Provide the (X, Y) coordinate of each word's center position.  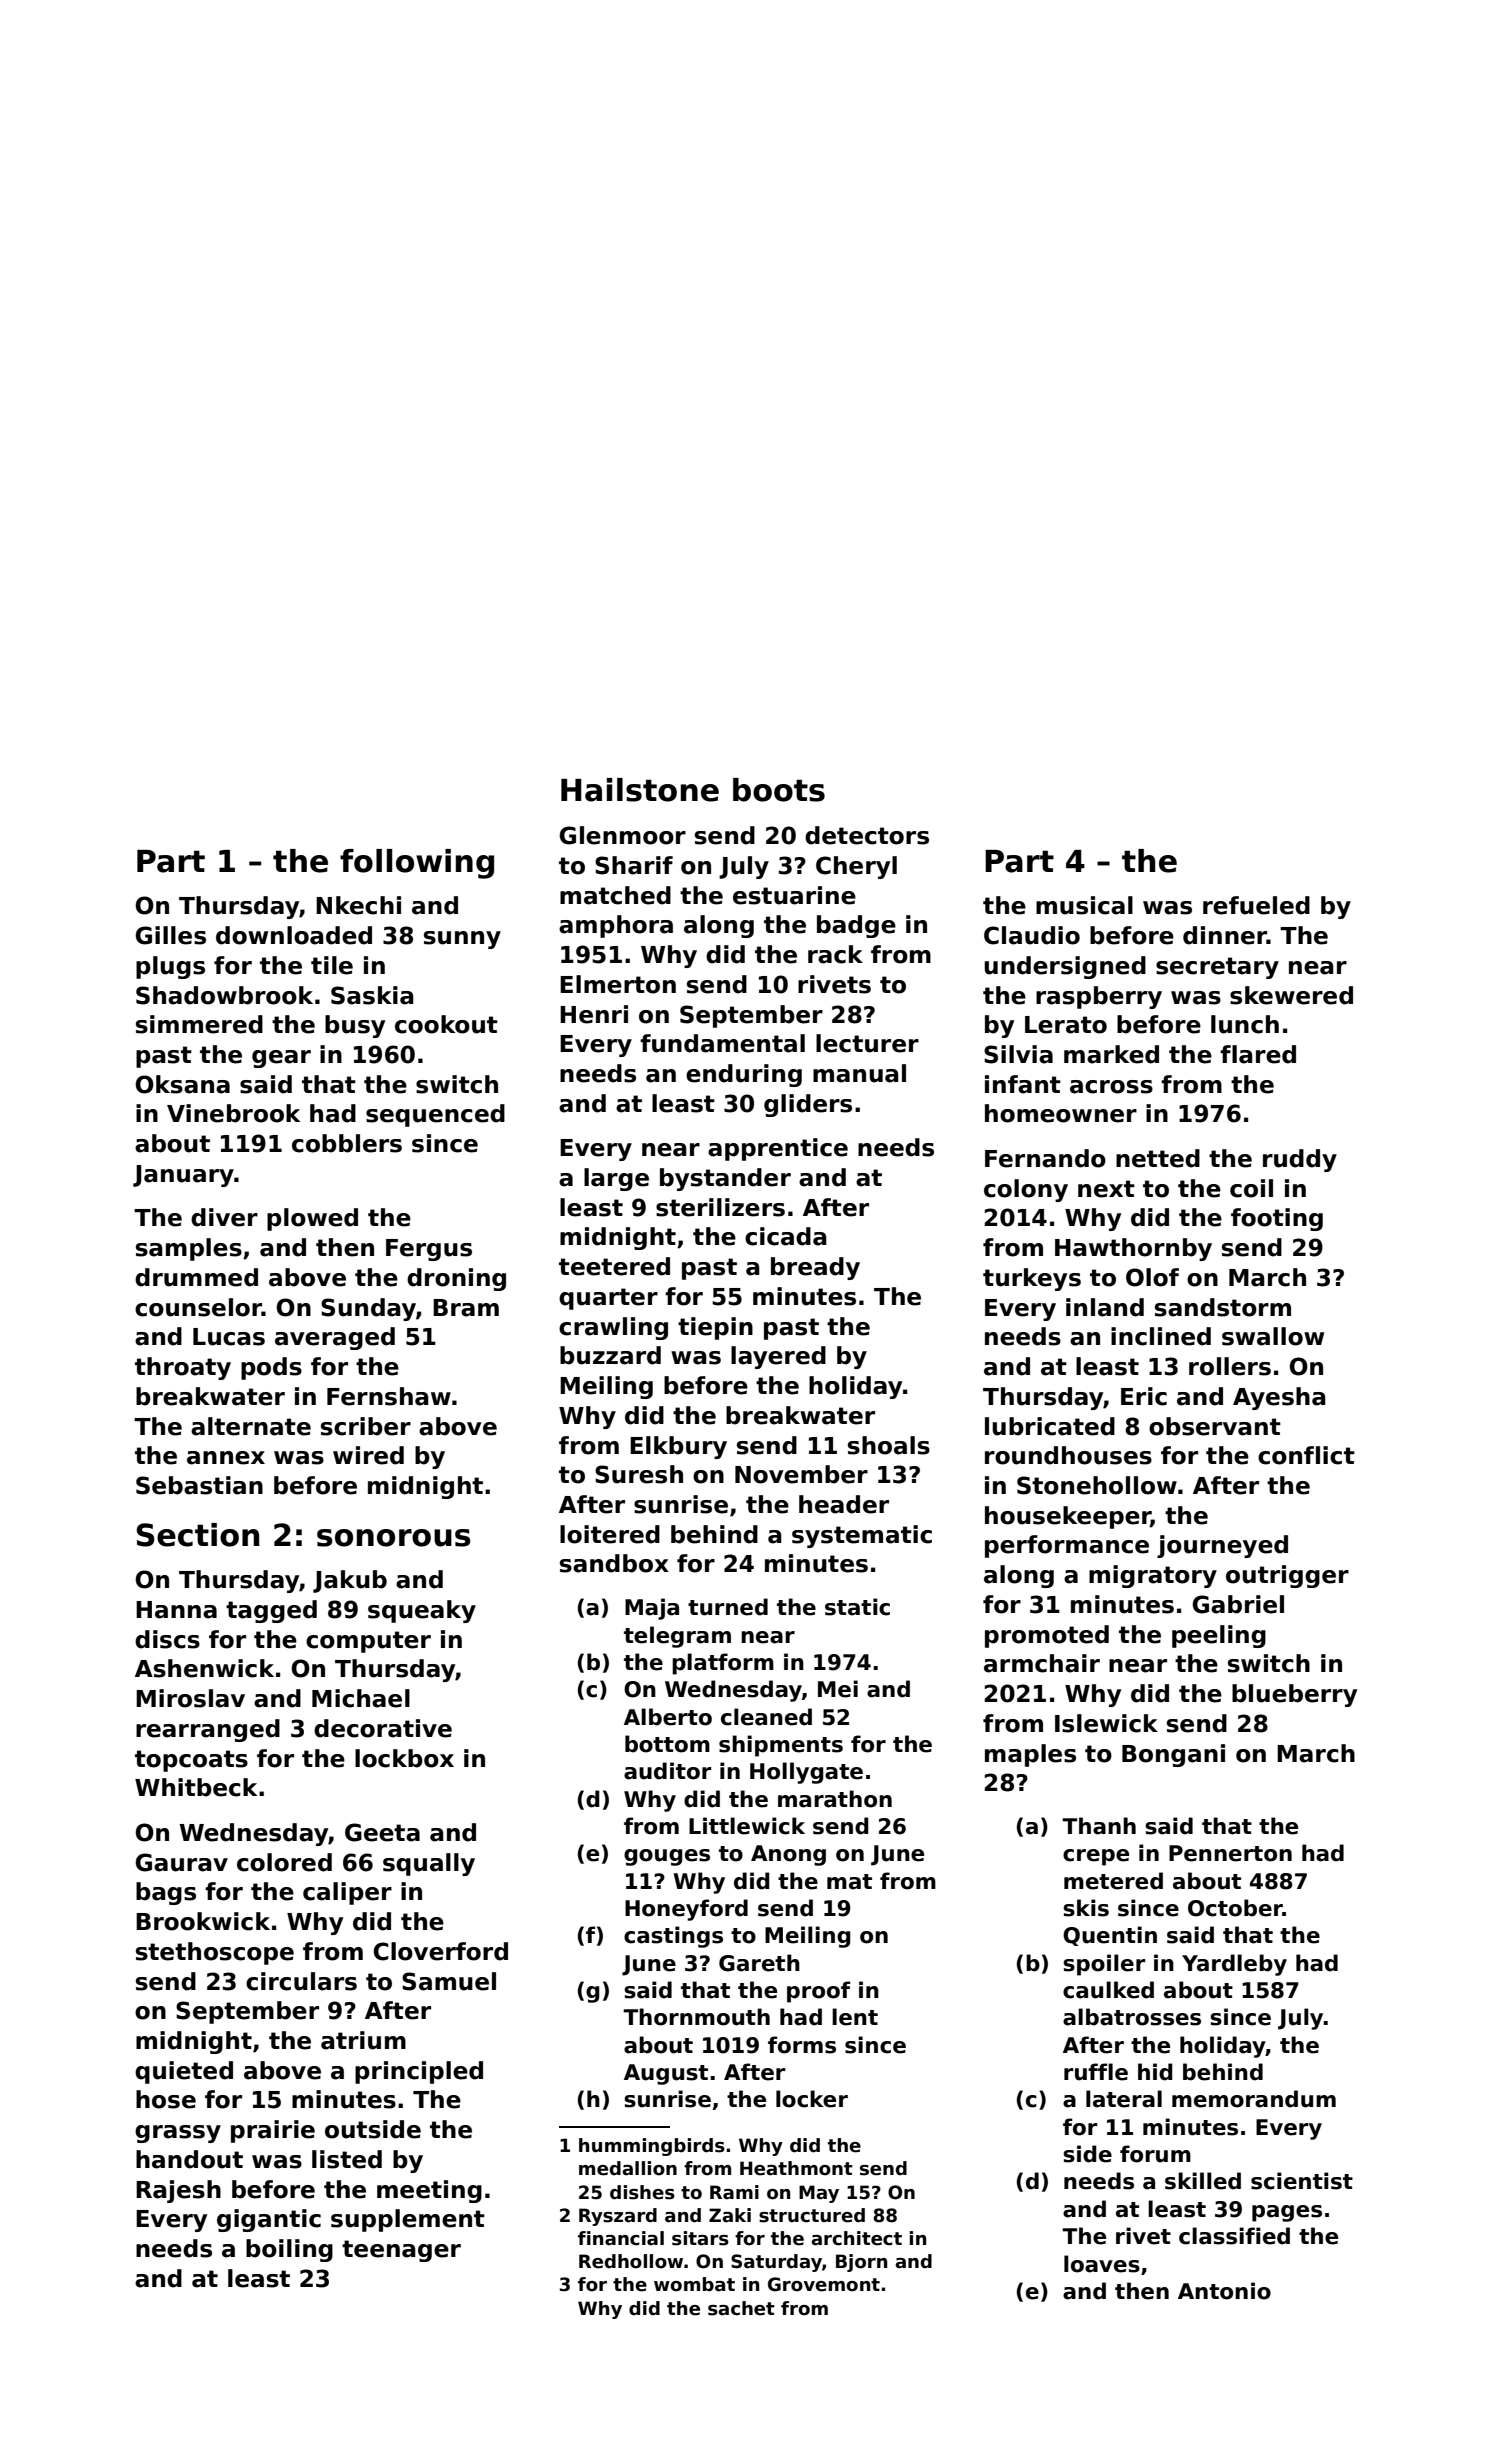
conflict (1306, 1455)
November (801, 1474)
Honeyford (686, 1910)
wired (368, 1455)
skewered (1291, 995)
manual (859, 1073)
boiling (289, 2250)
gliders (808, 1105)
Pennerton (1230, 1853)
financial (621, 2238)
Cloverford (440, 1951)
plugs (170, 967)
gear (281, 1059)
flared (1258, 1054)
